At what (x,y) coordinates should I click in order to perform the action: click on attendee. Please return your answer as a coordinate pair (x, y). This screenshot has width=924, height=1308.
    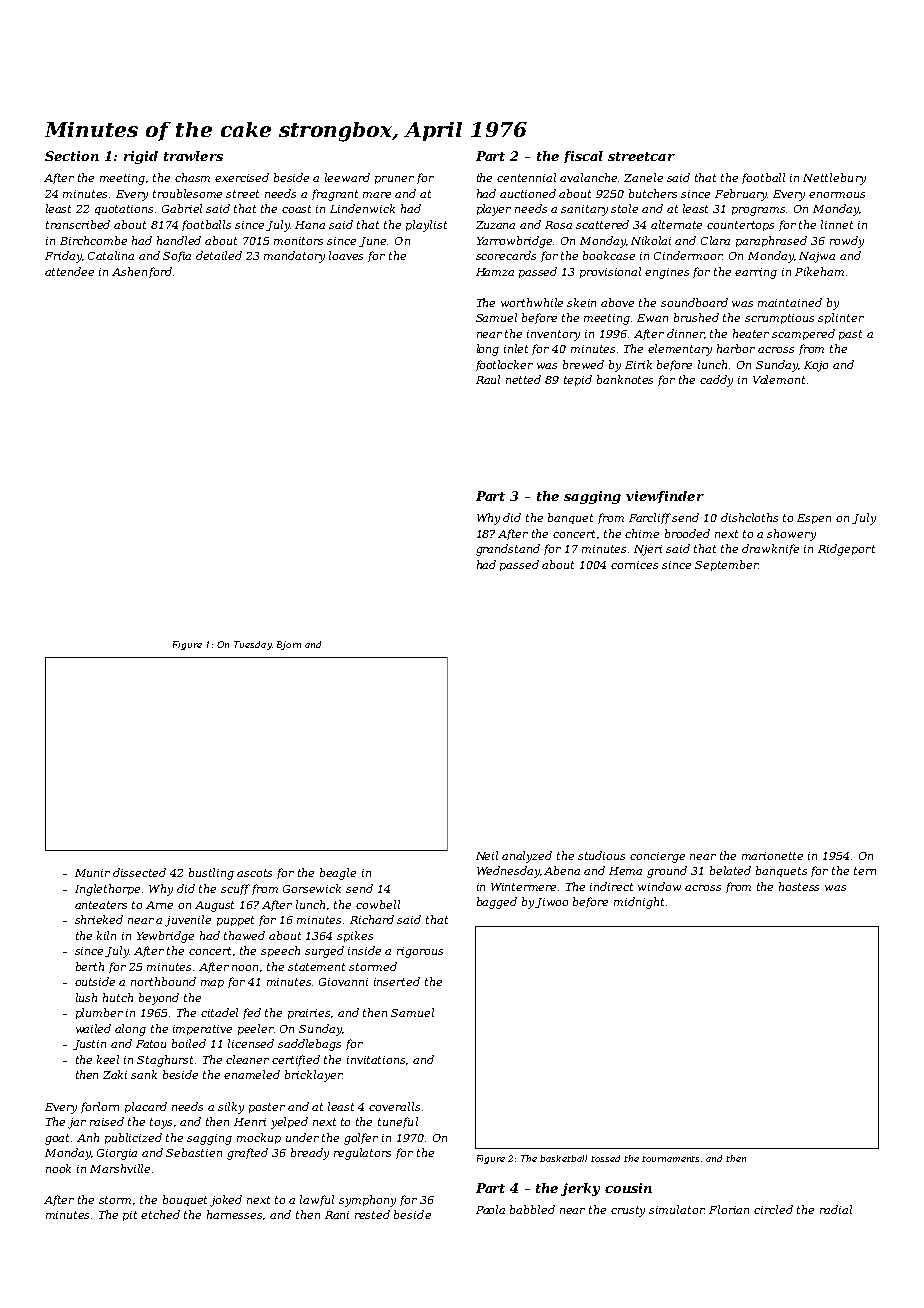
    Looking at the image, I should click on (69, 271).
